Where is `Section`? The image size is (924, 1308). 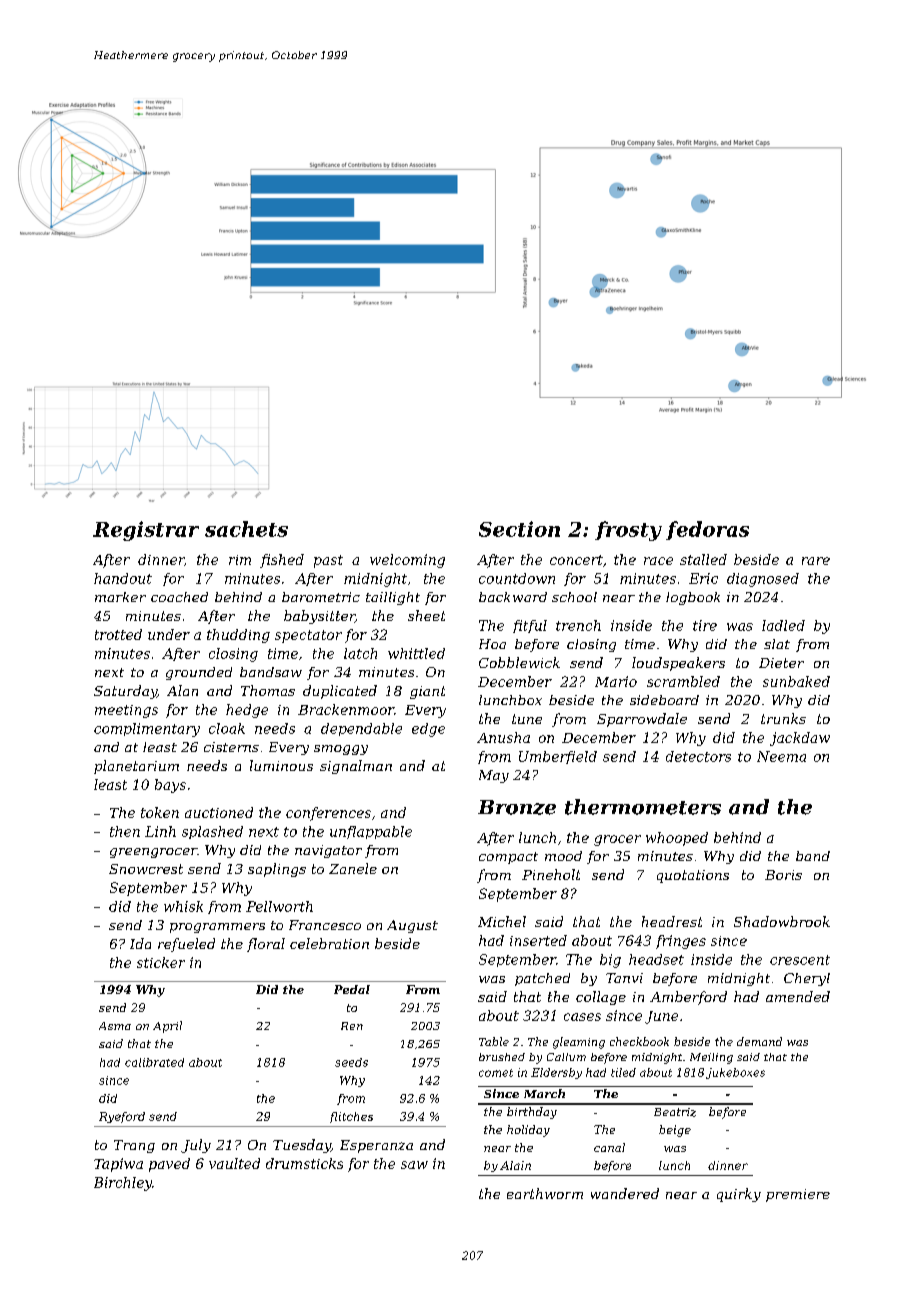
Section is located at coordinates (519, 529).
